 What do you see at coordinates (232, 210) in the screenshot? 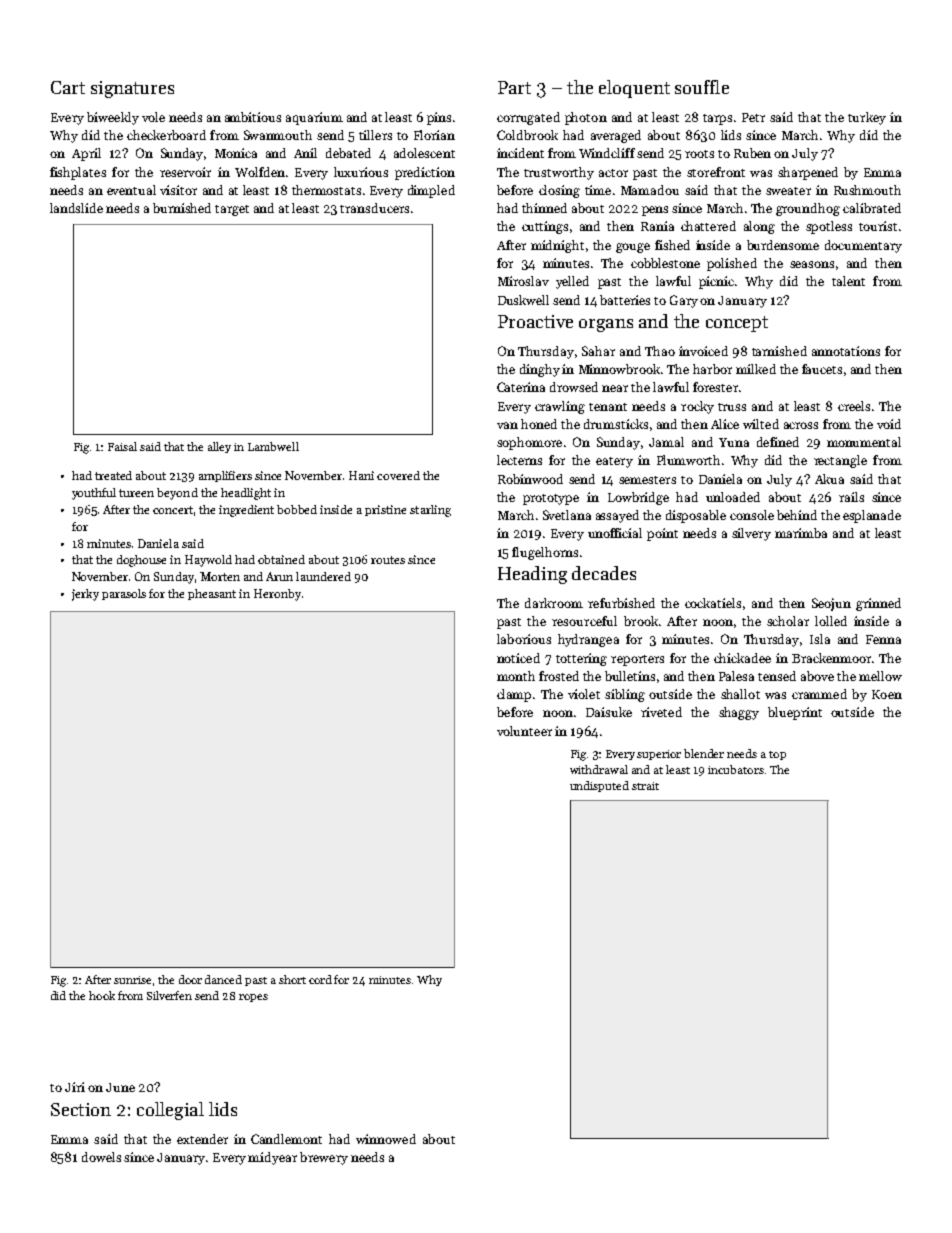
I see `target` at bounding box center [232, 210].
